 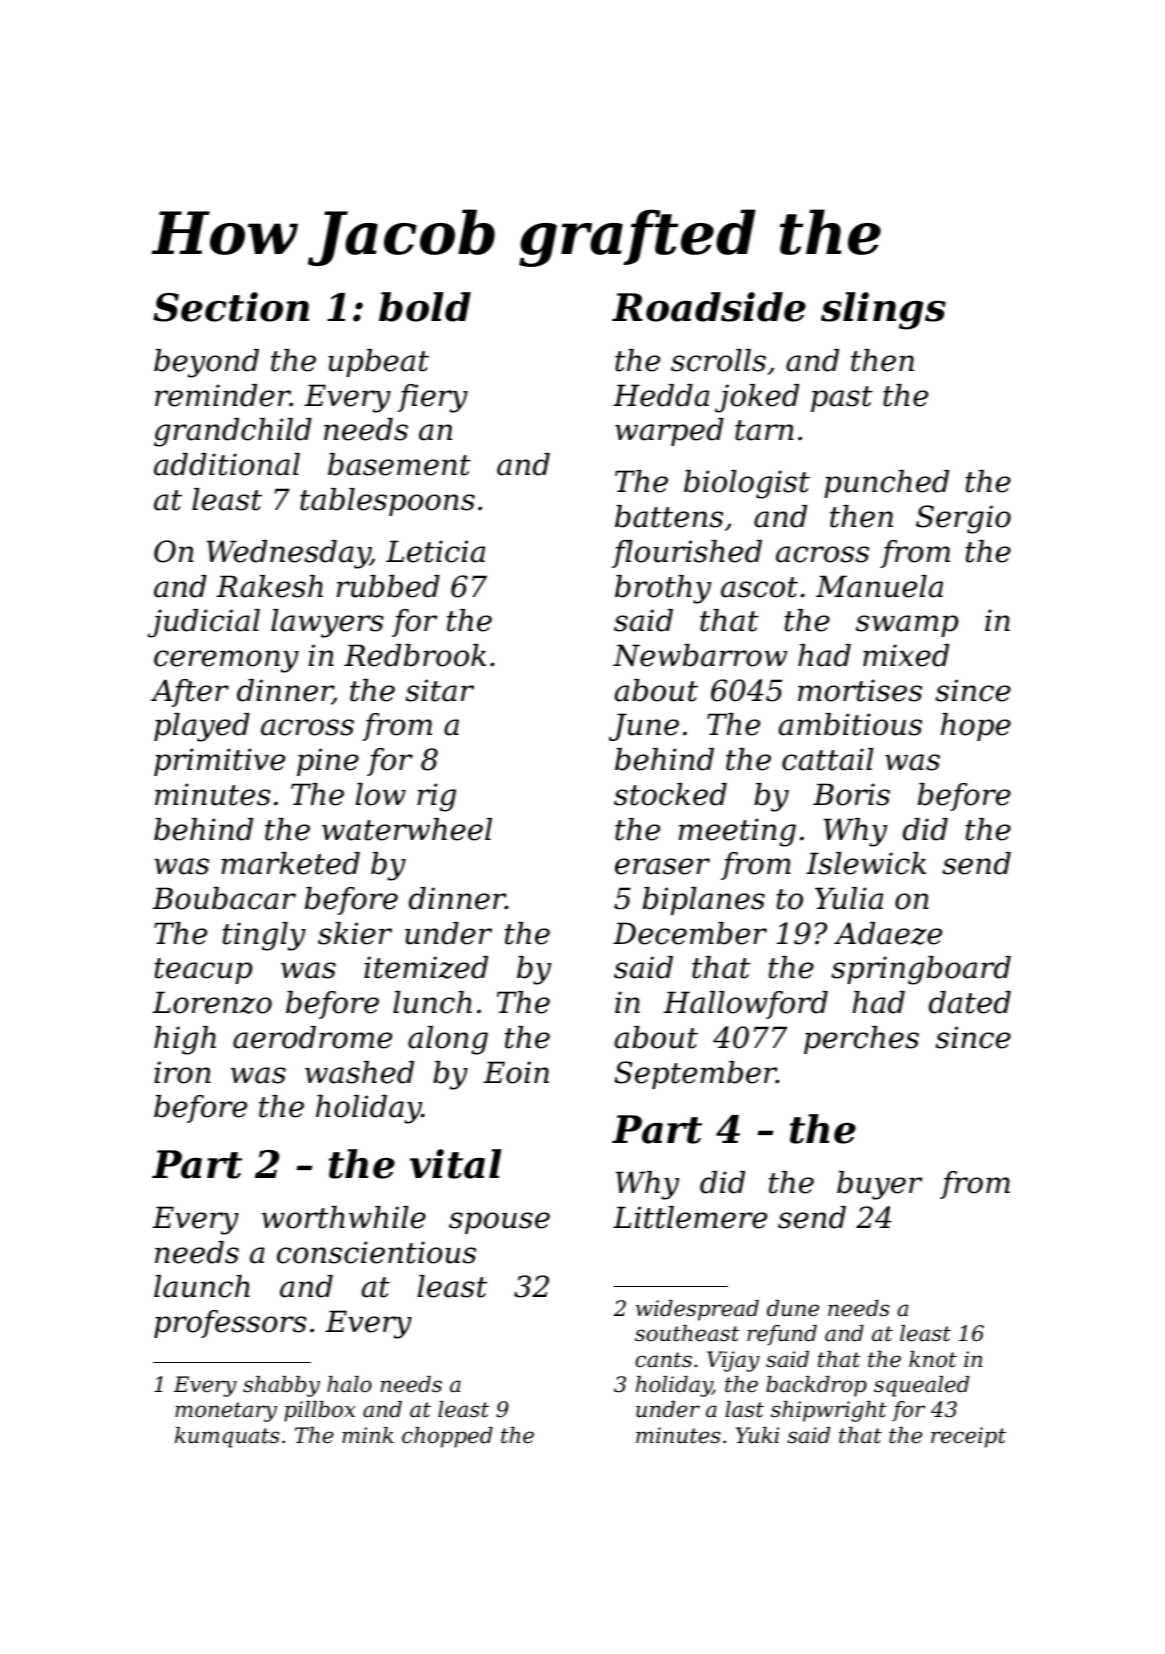 I want to click on primitive, so click(x=219, y=762).
